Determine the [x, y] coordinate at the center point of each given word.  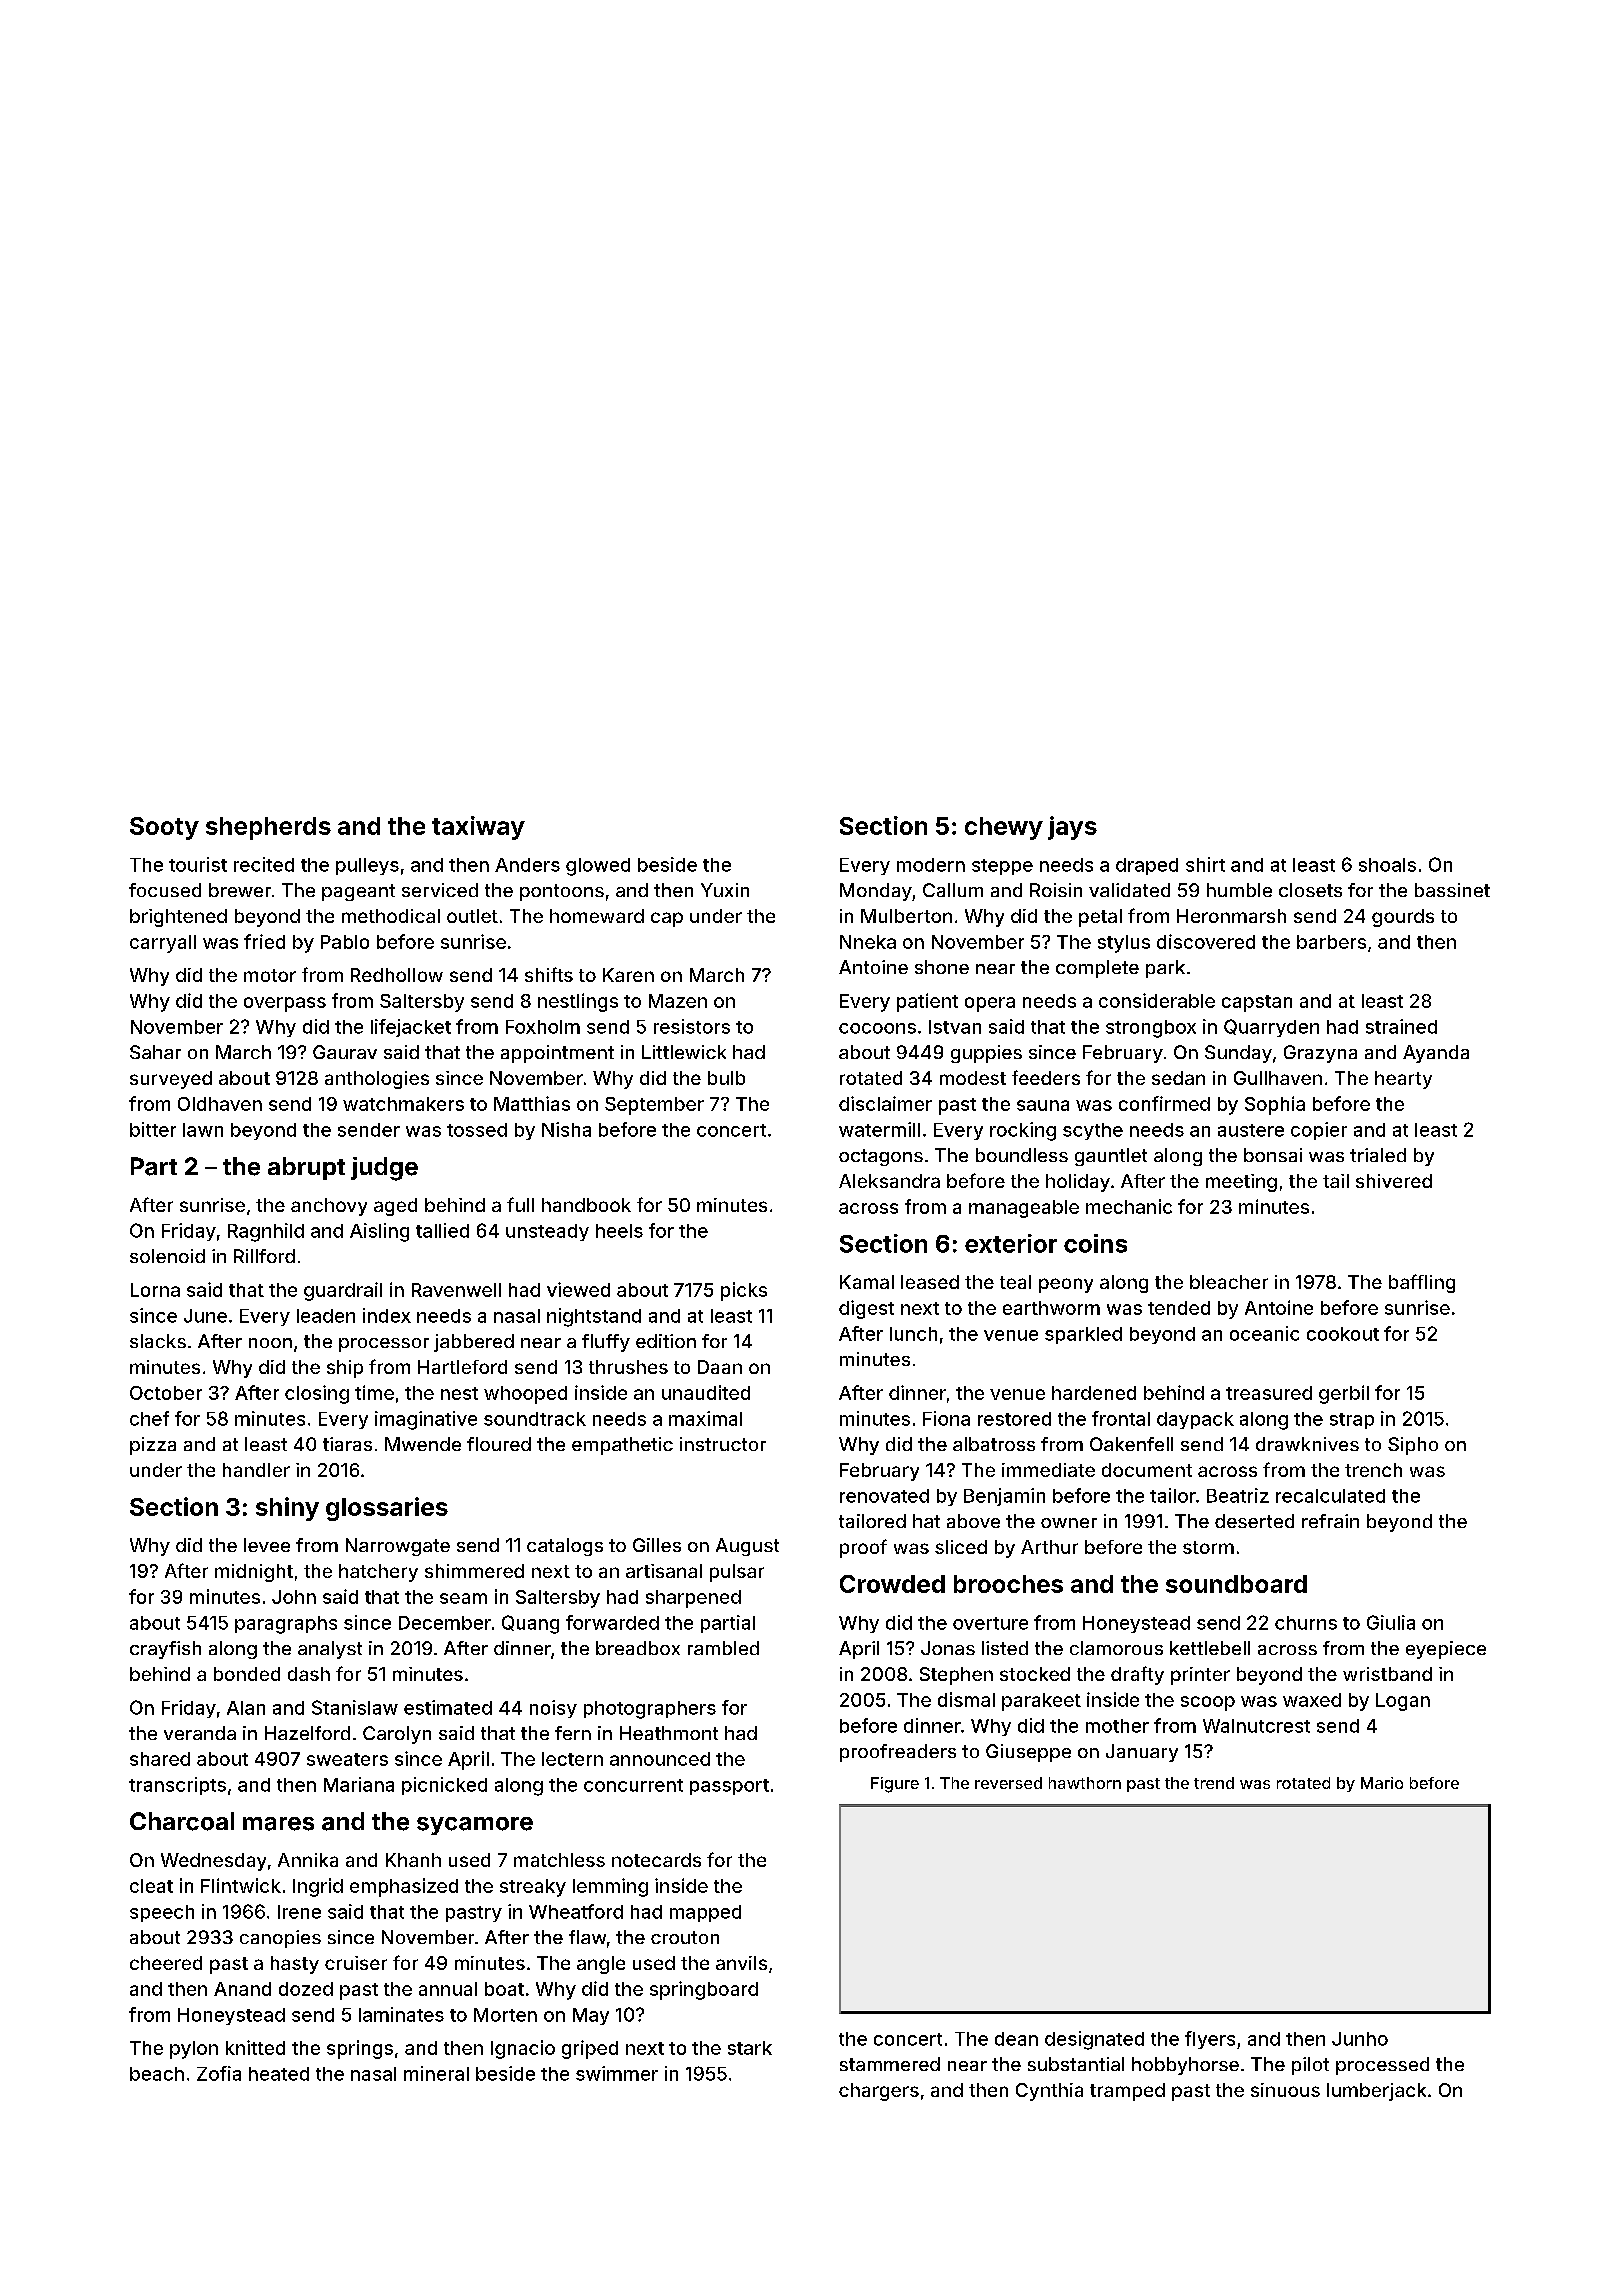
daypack [1195, 1420]
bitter [153, 1129]
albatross [994, 1444]
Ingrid [318, 1887]
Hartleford [462, 1367]
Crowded [892, 1584]
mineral [436, 2073]
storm [1208, 1547]
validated [1129, 890]
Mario [1382, 1783]
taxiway [478, 828]
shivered [1394, 1181]
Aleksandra [889, 1181]
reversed [1008, 1783]
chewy [1004, 828]
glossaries [387, 1509]
